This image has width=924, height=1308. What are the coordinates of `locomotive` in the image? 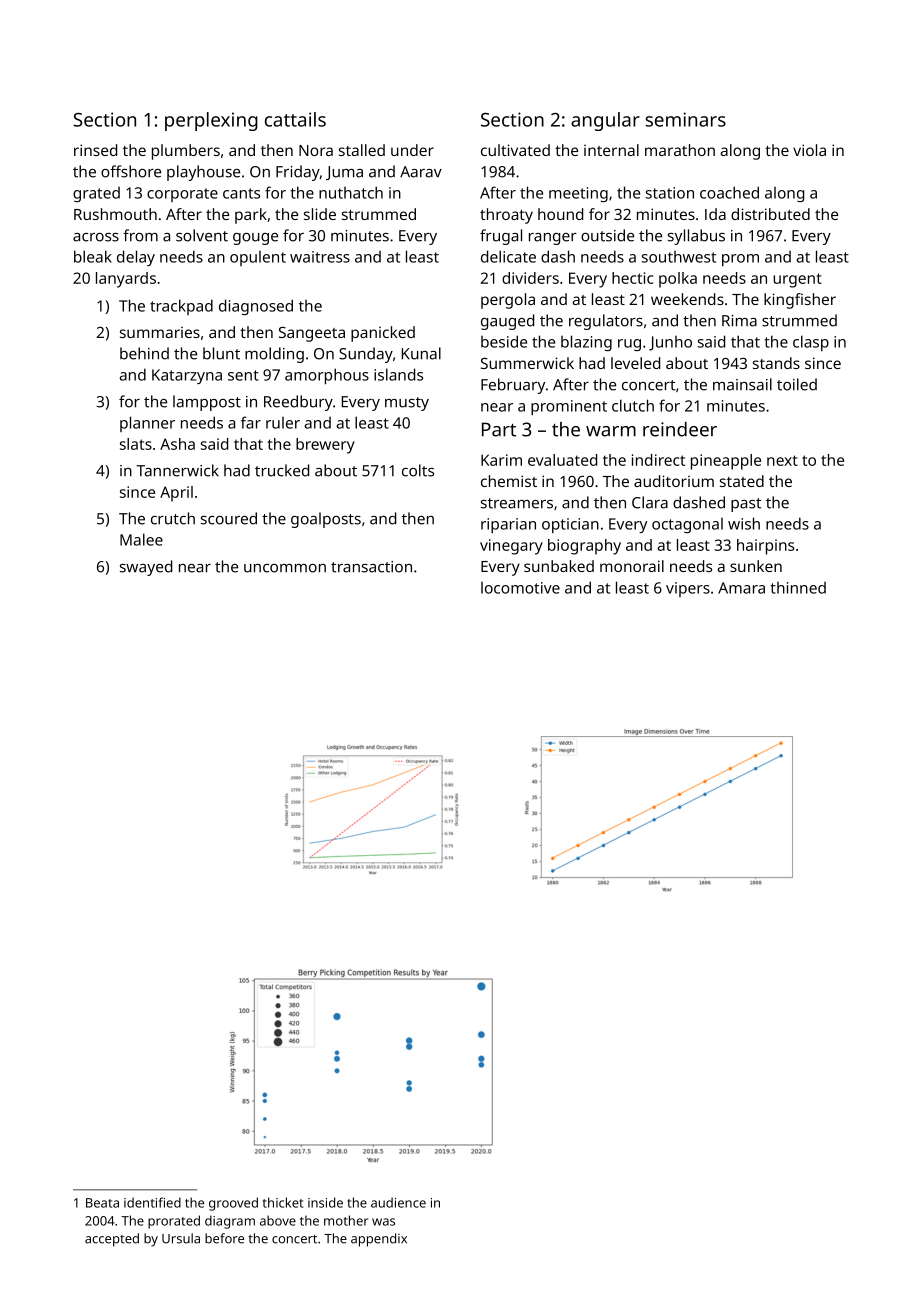 It's located at (520, 588).
